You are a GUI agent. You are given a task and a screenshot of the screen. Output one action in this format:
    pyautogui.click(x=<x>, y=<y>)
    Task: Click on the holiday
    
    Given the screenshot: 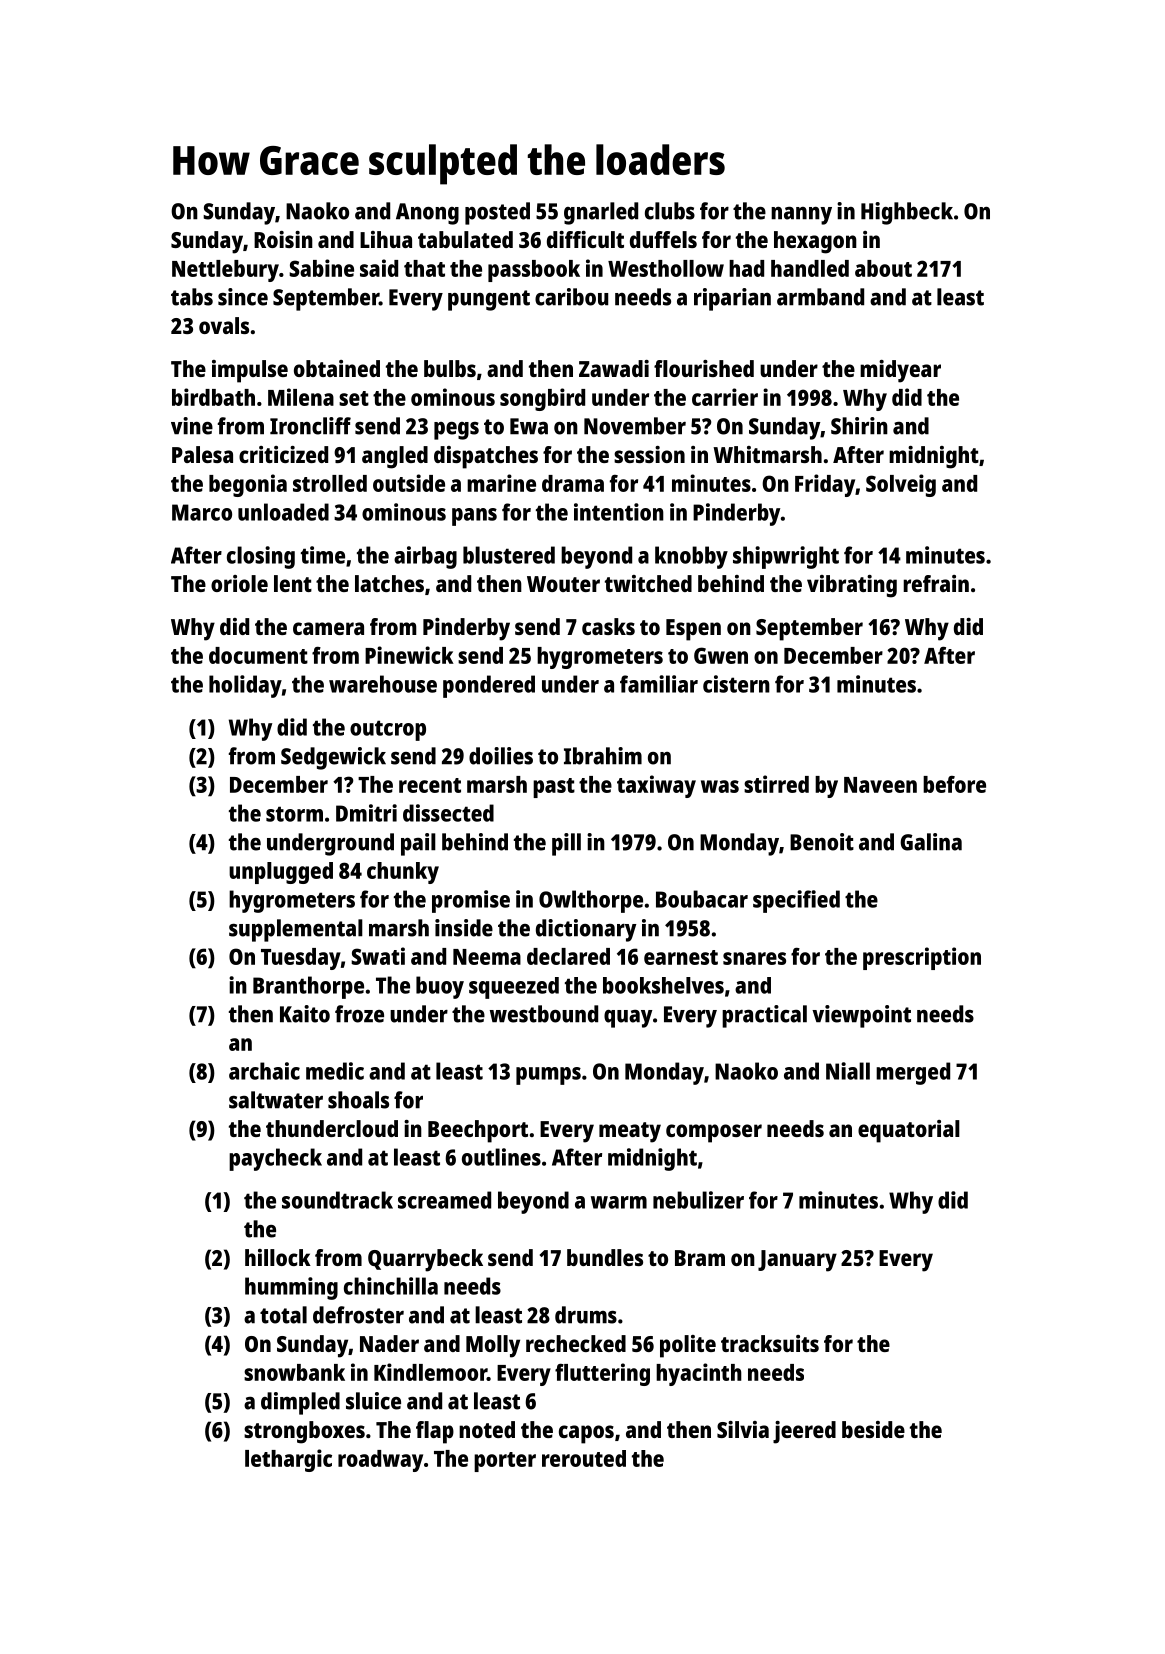 What is the action you would take?
    pyautogui.click(x=245, y=686)
